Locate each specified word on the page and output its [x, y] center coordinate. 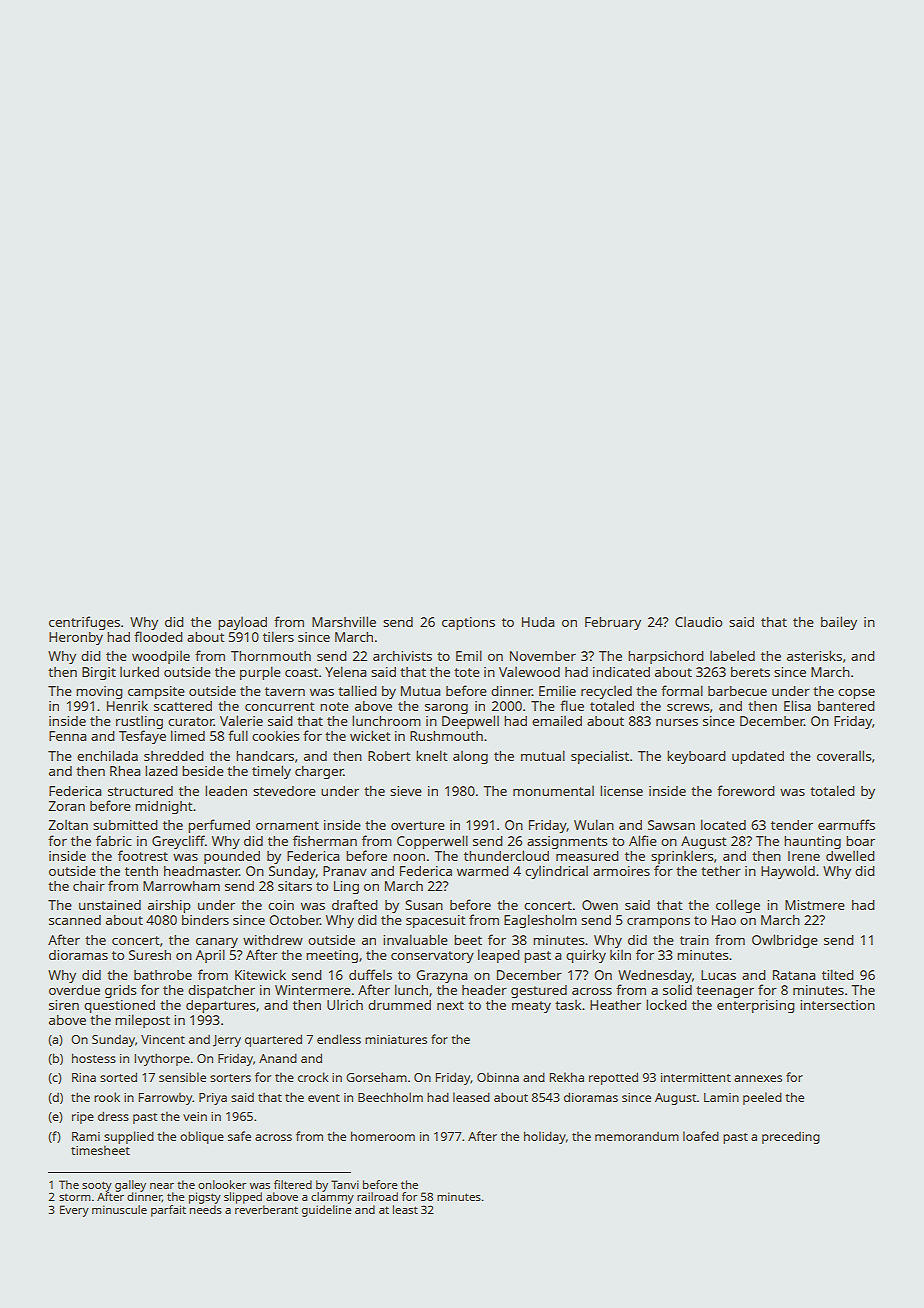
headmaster [201, 871]
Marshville [344, 621]
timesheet [100, 1150]
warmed [483, 871]
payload [242, 623]
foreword [746, 790]
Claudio [698, 622]
